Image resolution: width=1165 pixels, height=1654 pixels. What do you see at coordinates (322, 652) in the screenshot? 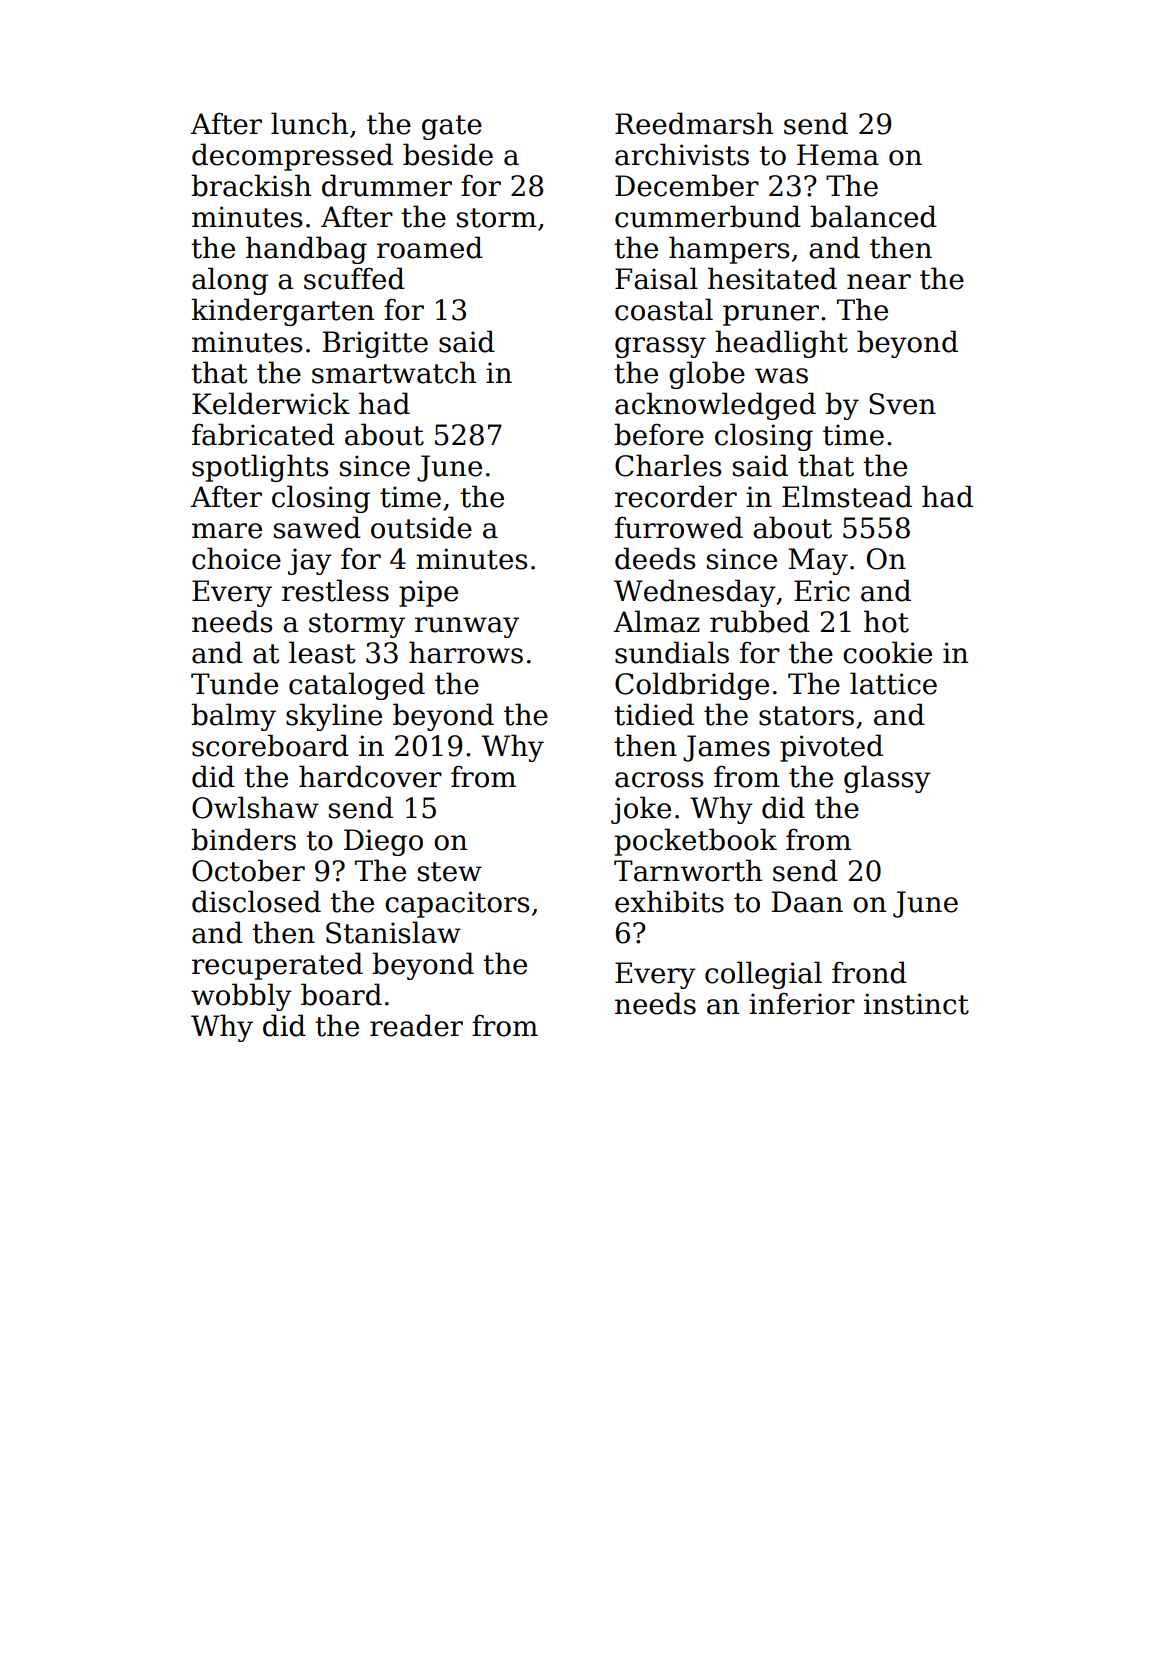
I see `least` at bounding box center [322, 652].
